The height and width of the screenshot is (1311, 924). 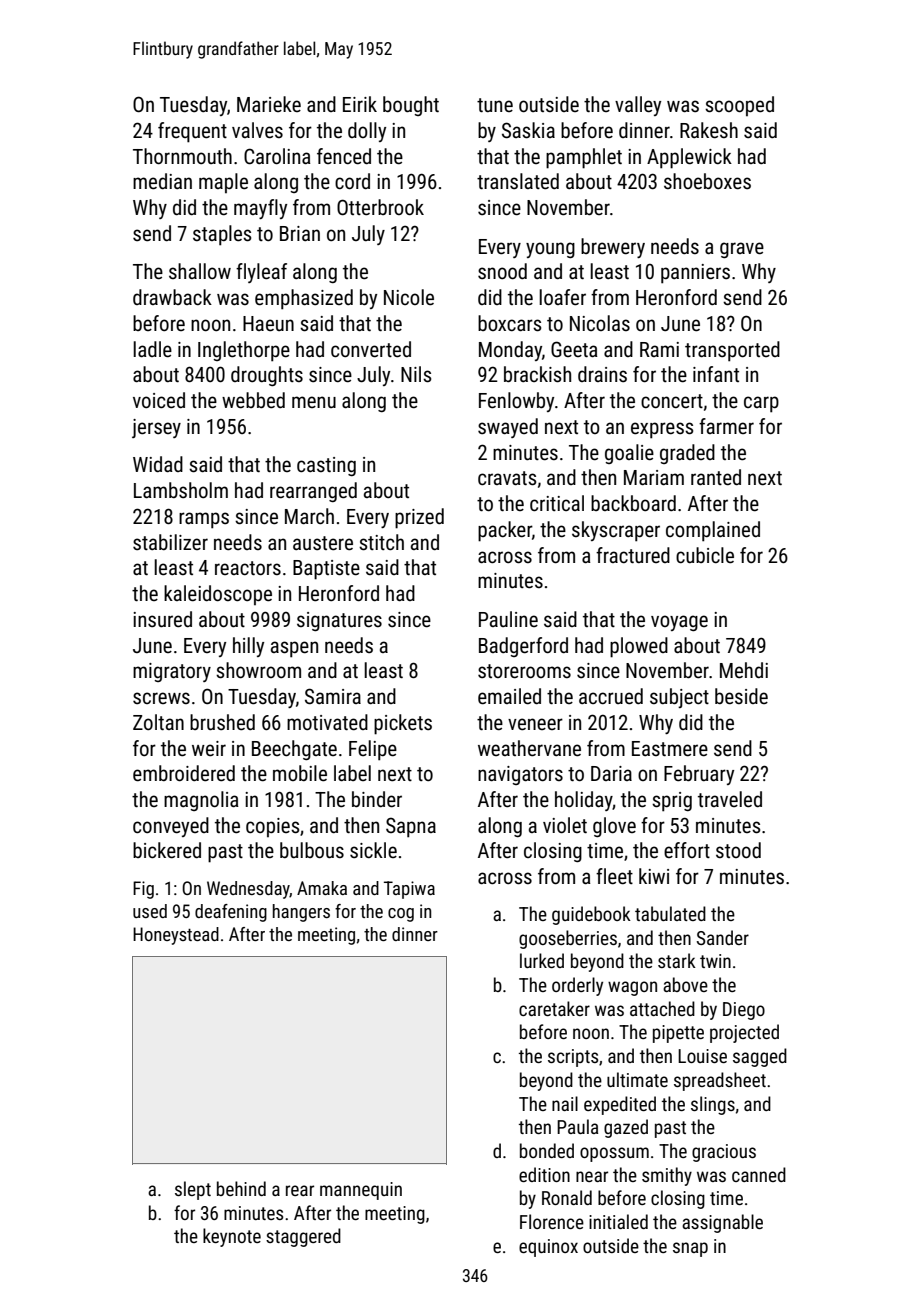 What do you see at coordinates (241, 1188) in the screenshot?
I see `behind` at bounding box center [241, 1188].
